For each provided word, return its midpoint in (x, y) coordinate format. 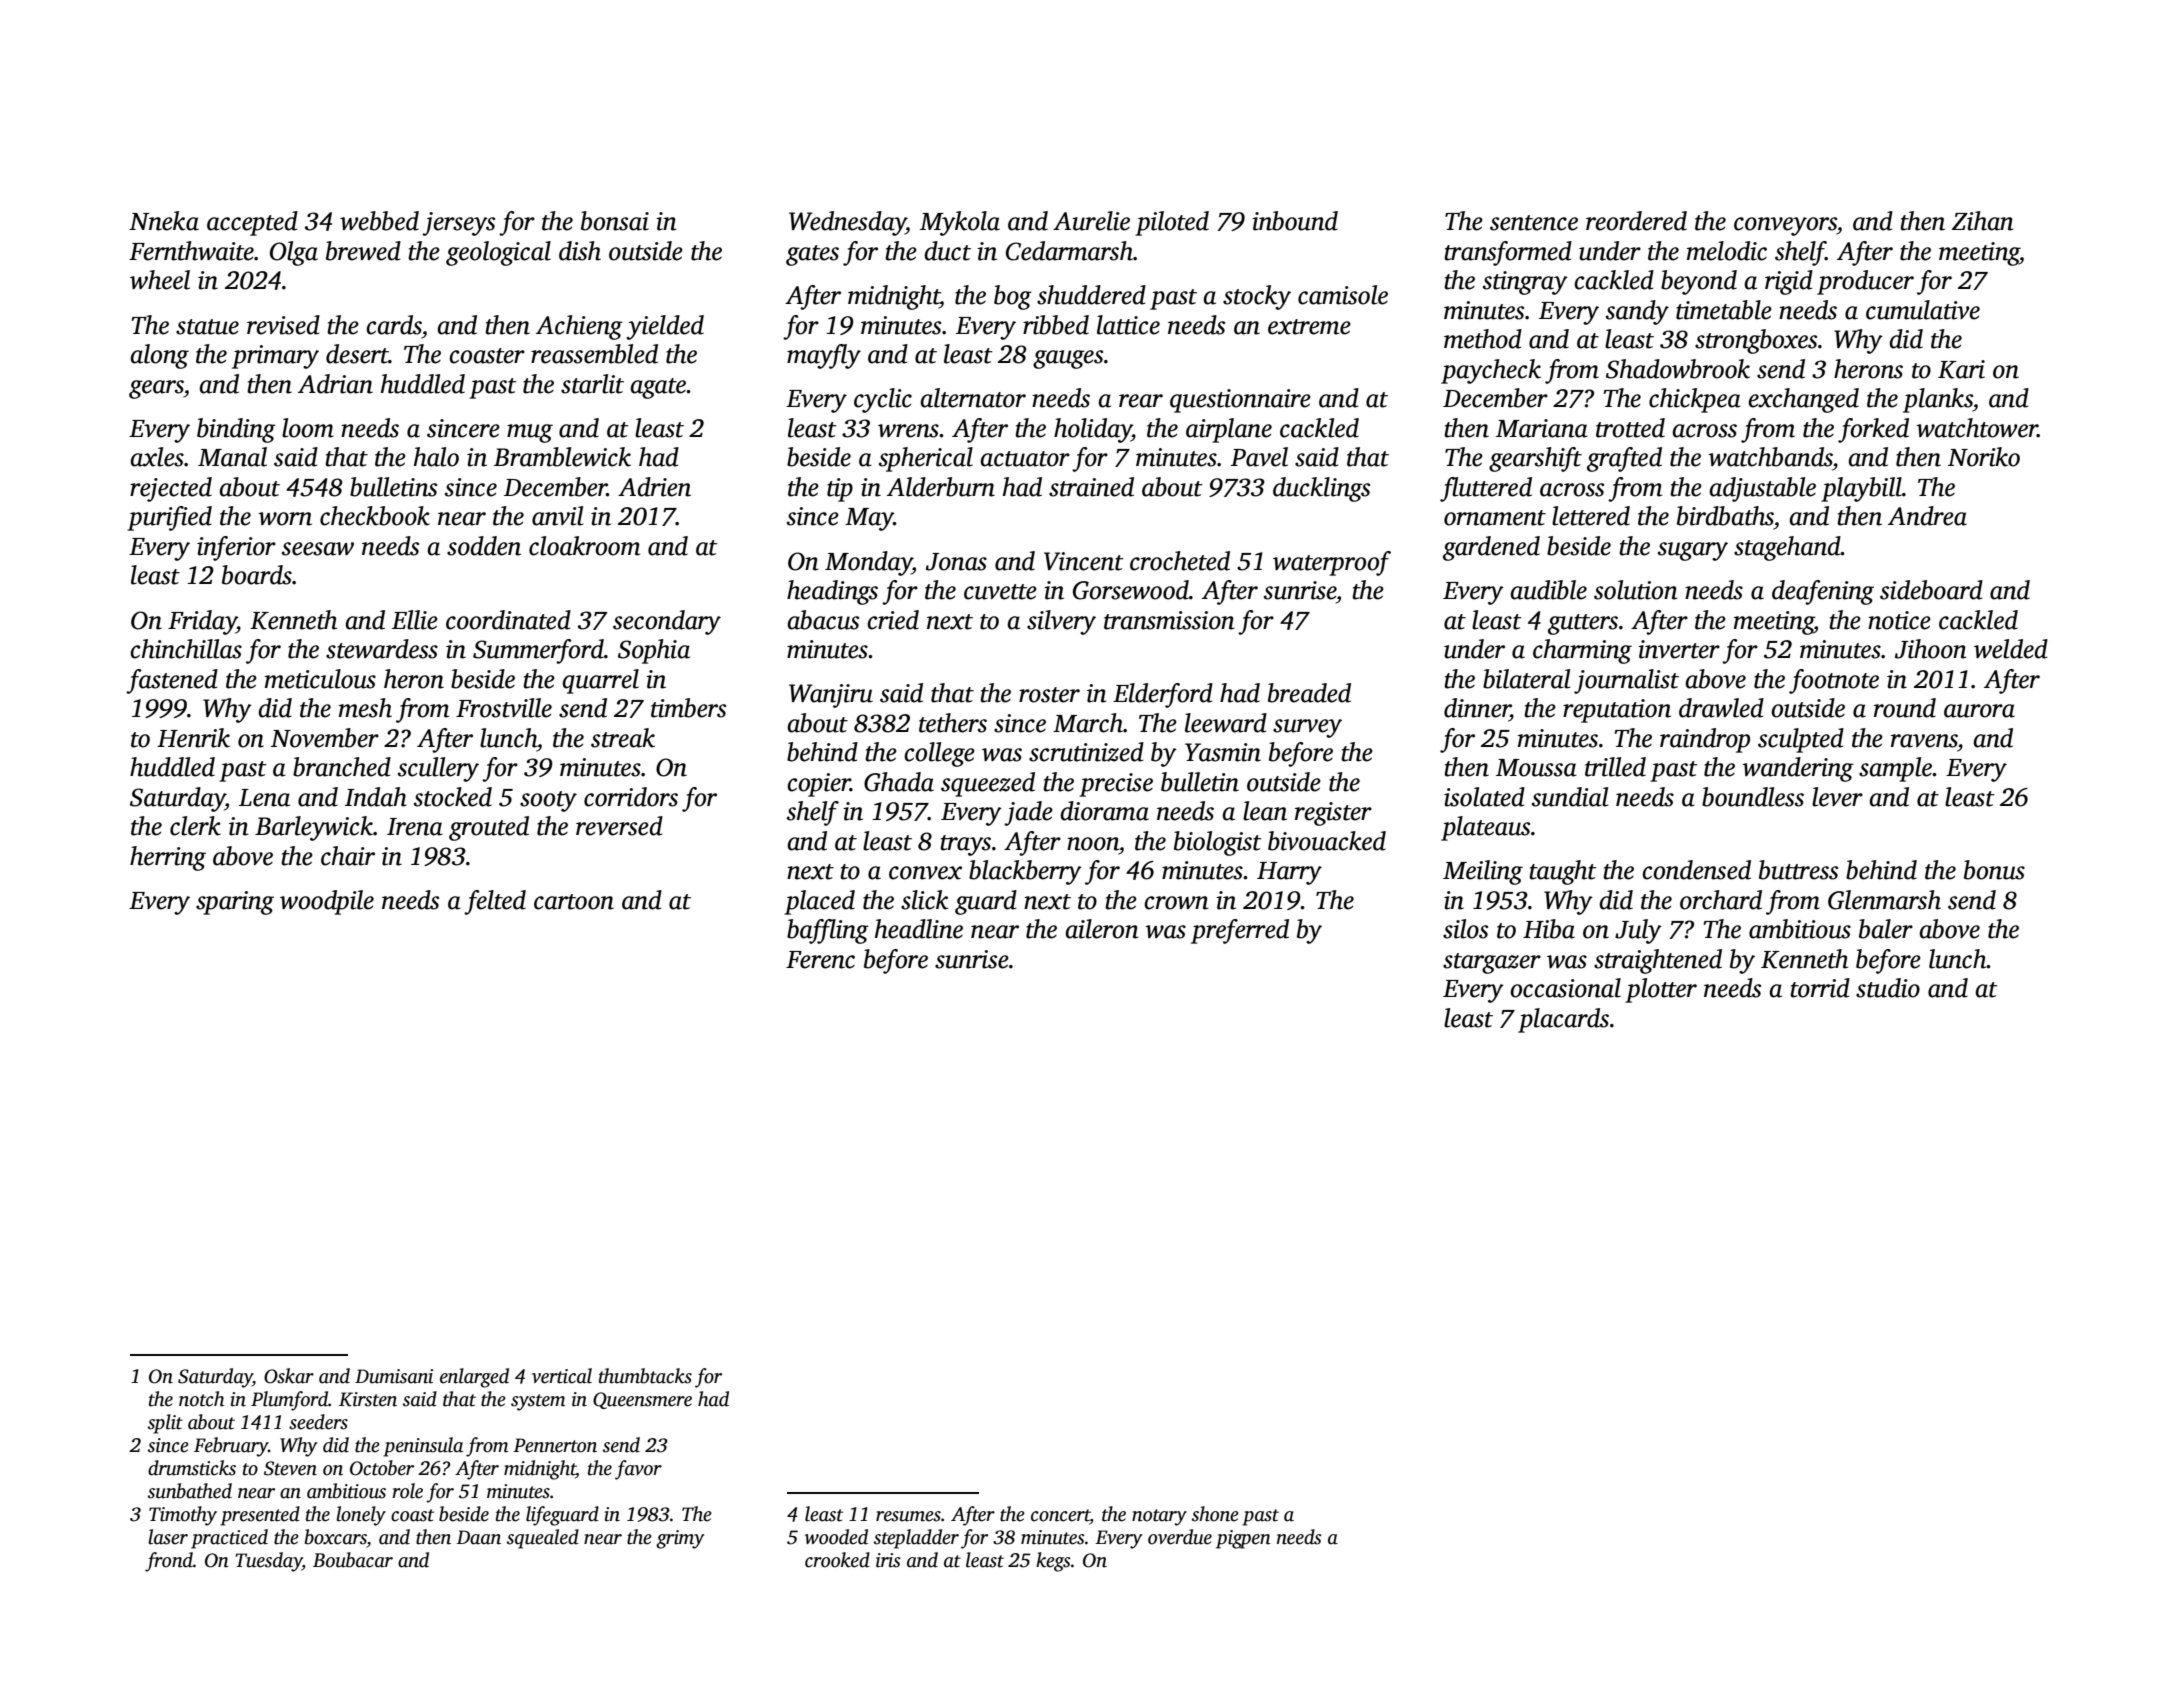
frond (169, 1562)
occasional (1565, 988)
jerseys (458, 224)
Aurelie (1091, 221)
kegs (1053, 1562)
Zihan (1983, 221)
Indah (376, 797)
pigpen (1243, 1539)
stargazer (1492, 963)
